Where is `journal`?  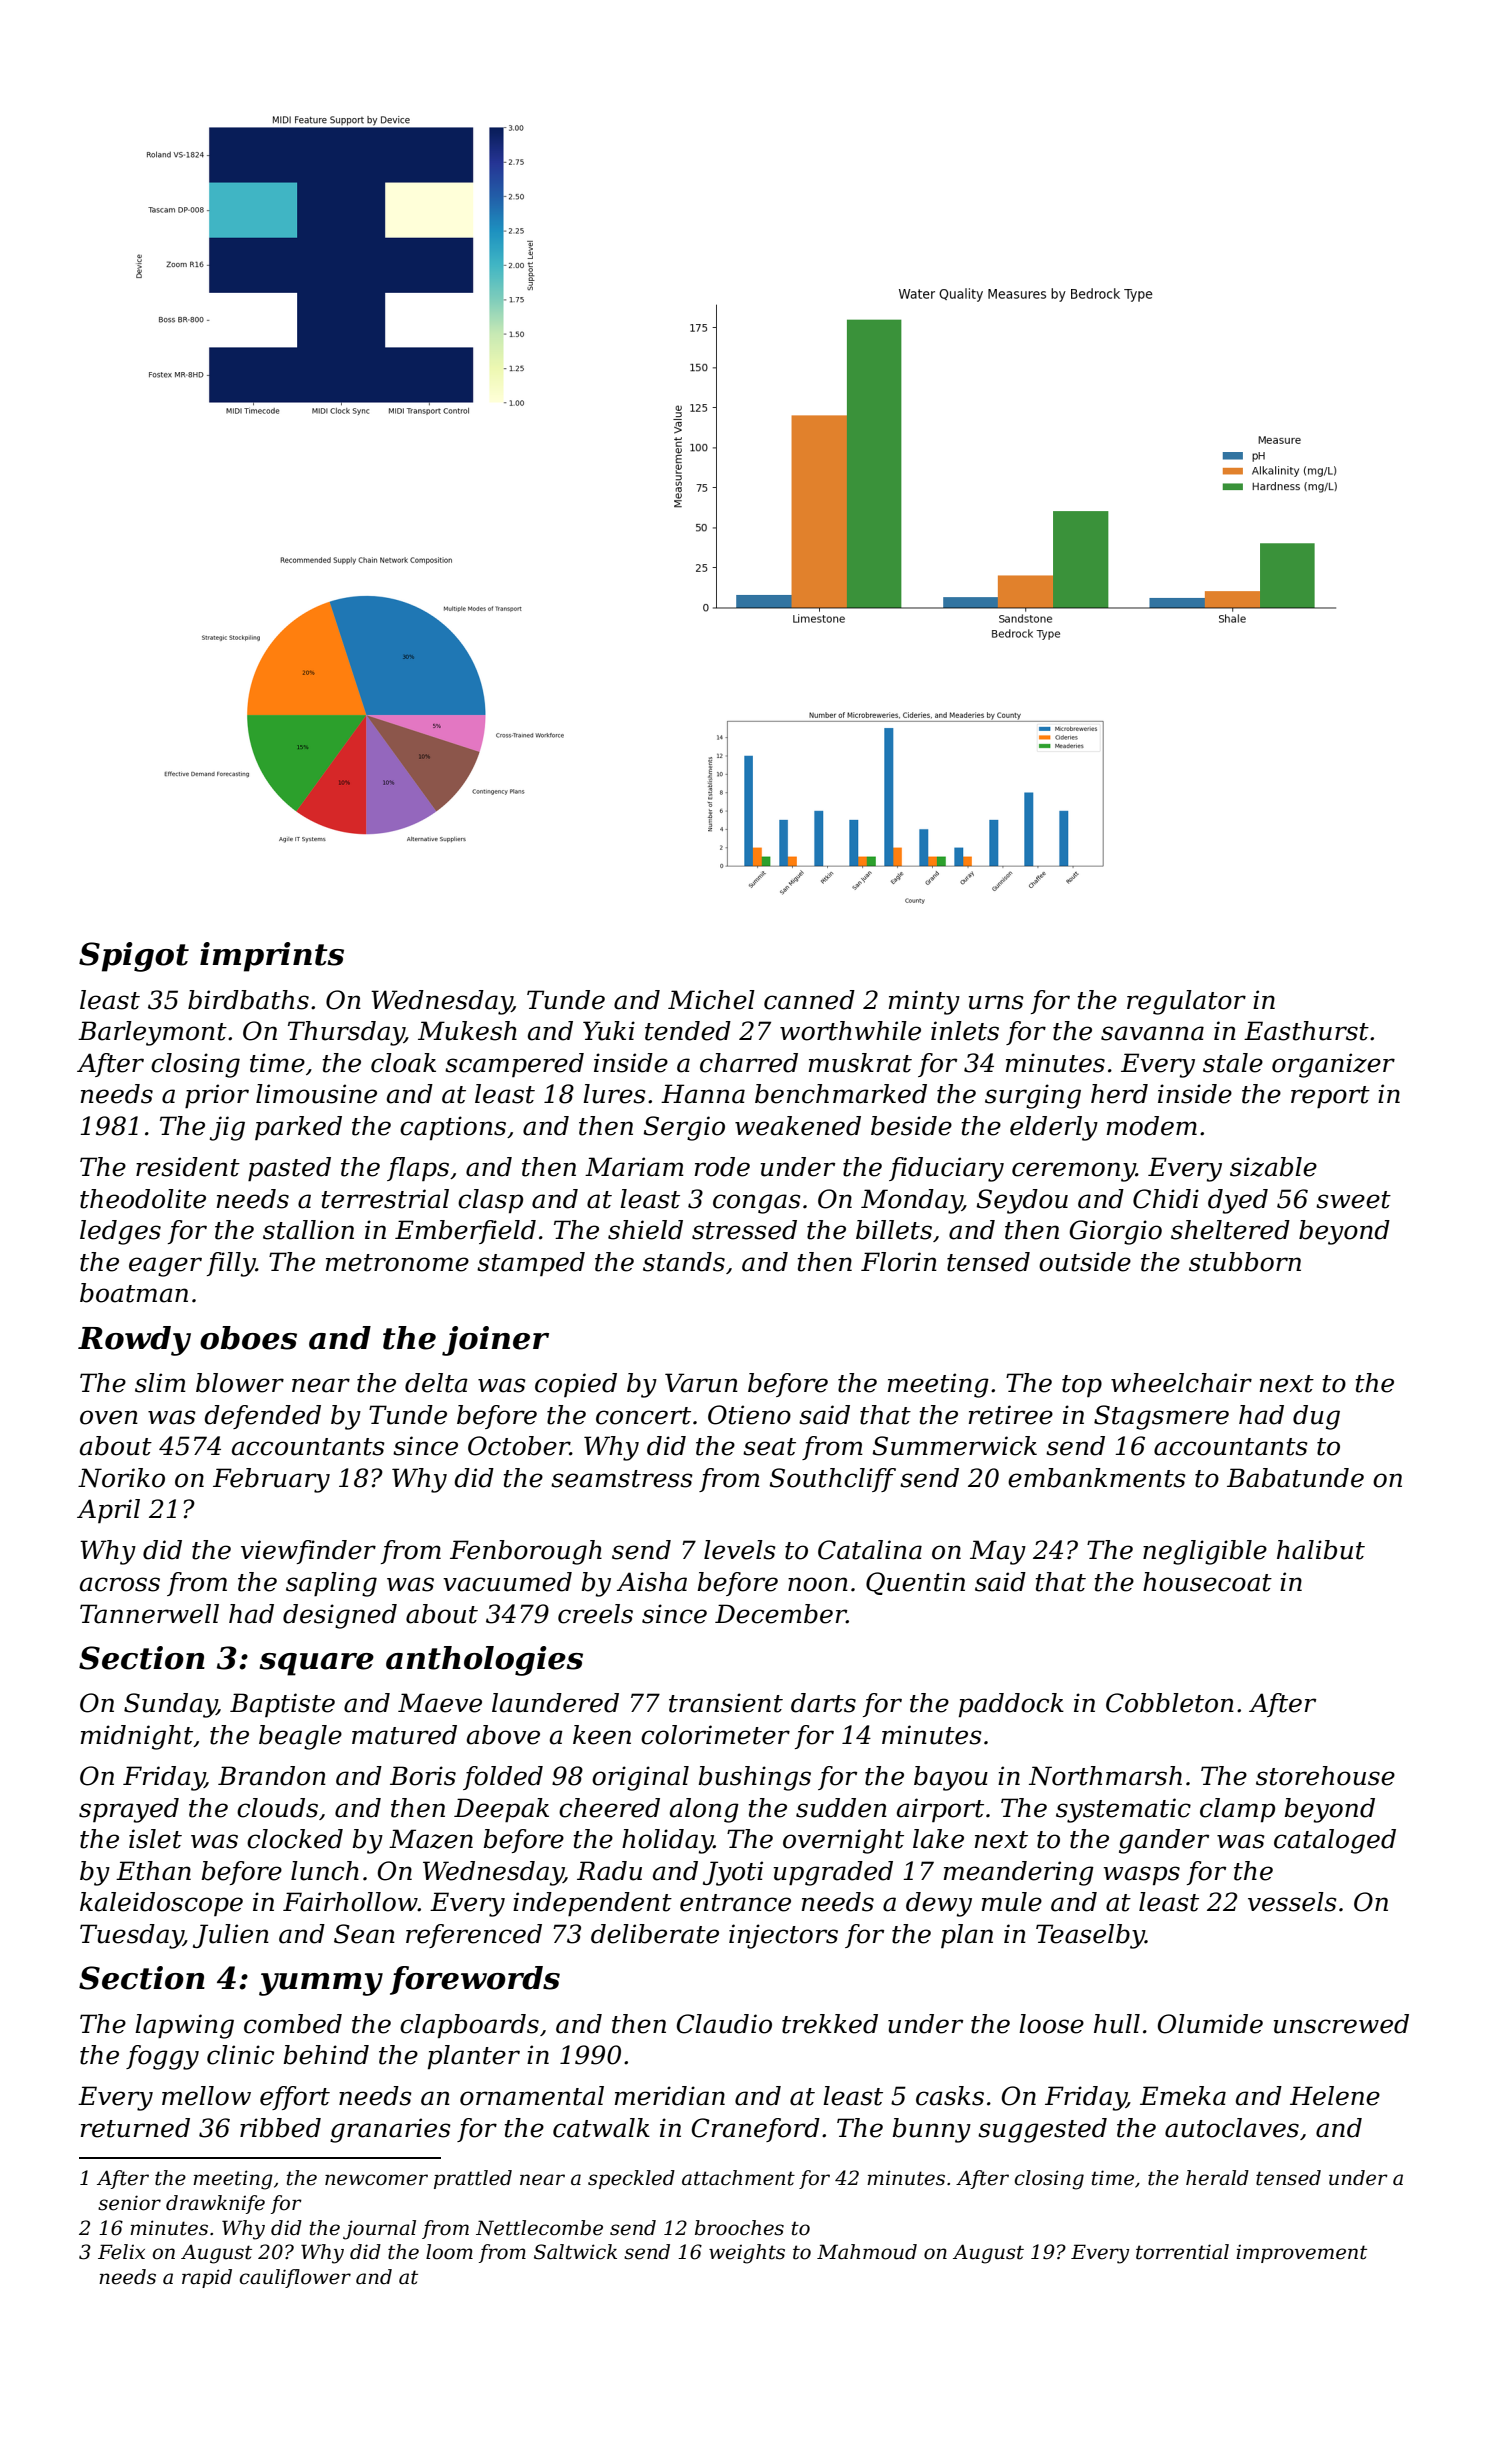
journal is located at coordinates (379, 2230).
